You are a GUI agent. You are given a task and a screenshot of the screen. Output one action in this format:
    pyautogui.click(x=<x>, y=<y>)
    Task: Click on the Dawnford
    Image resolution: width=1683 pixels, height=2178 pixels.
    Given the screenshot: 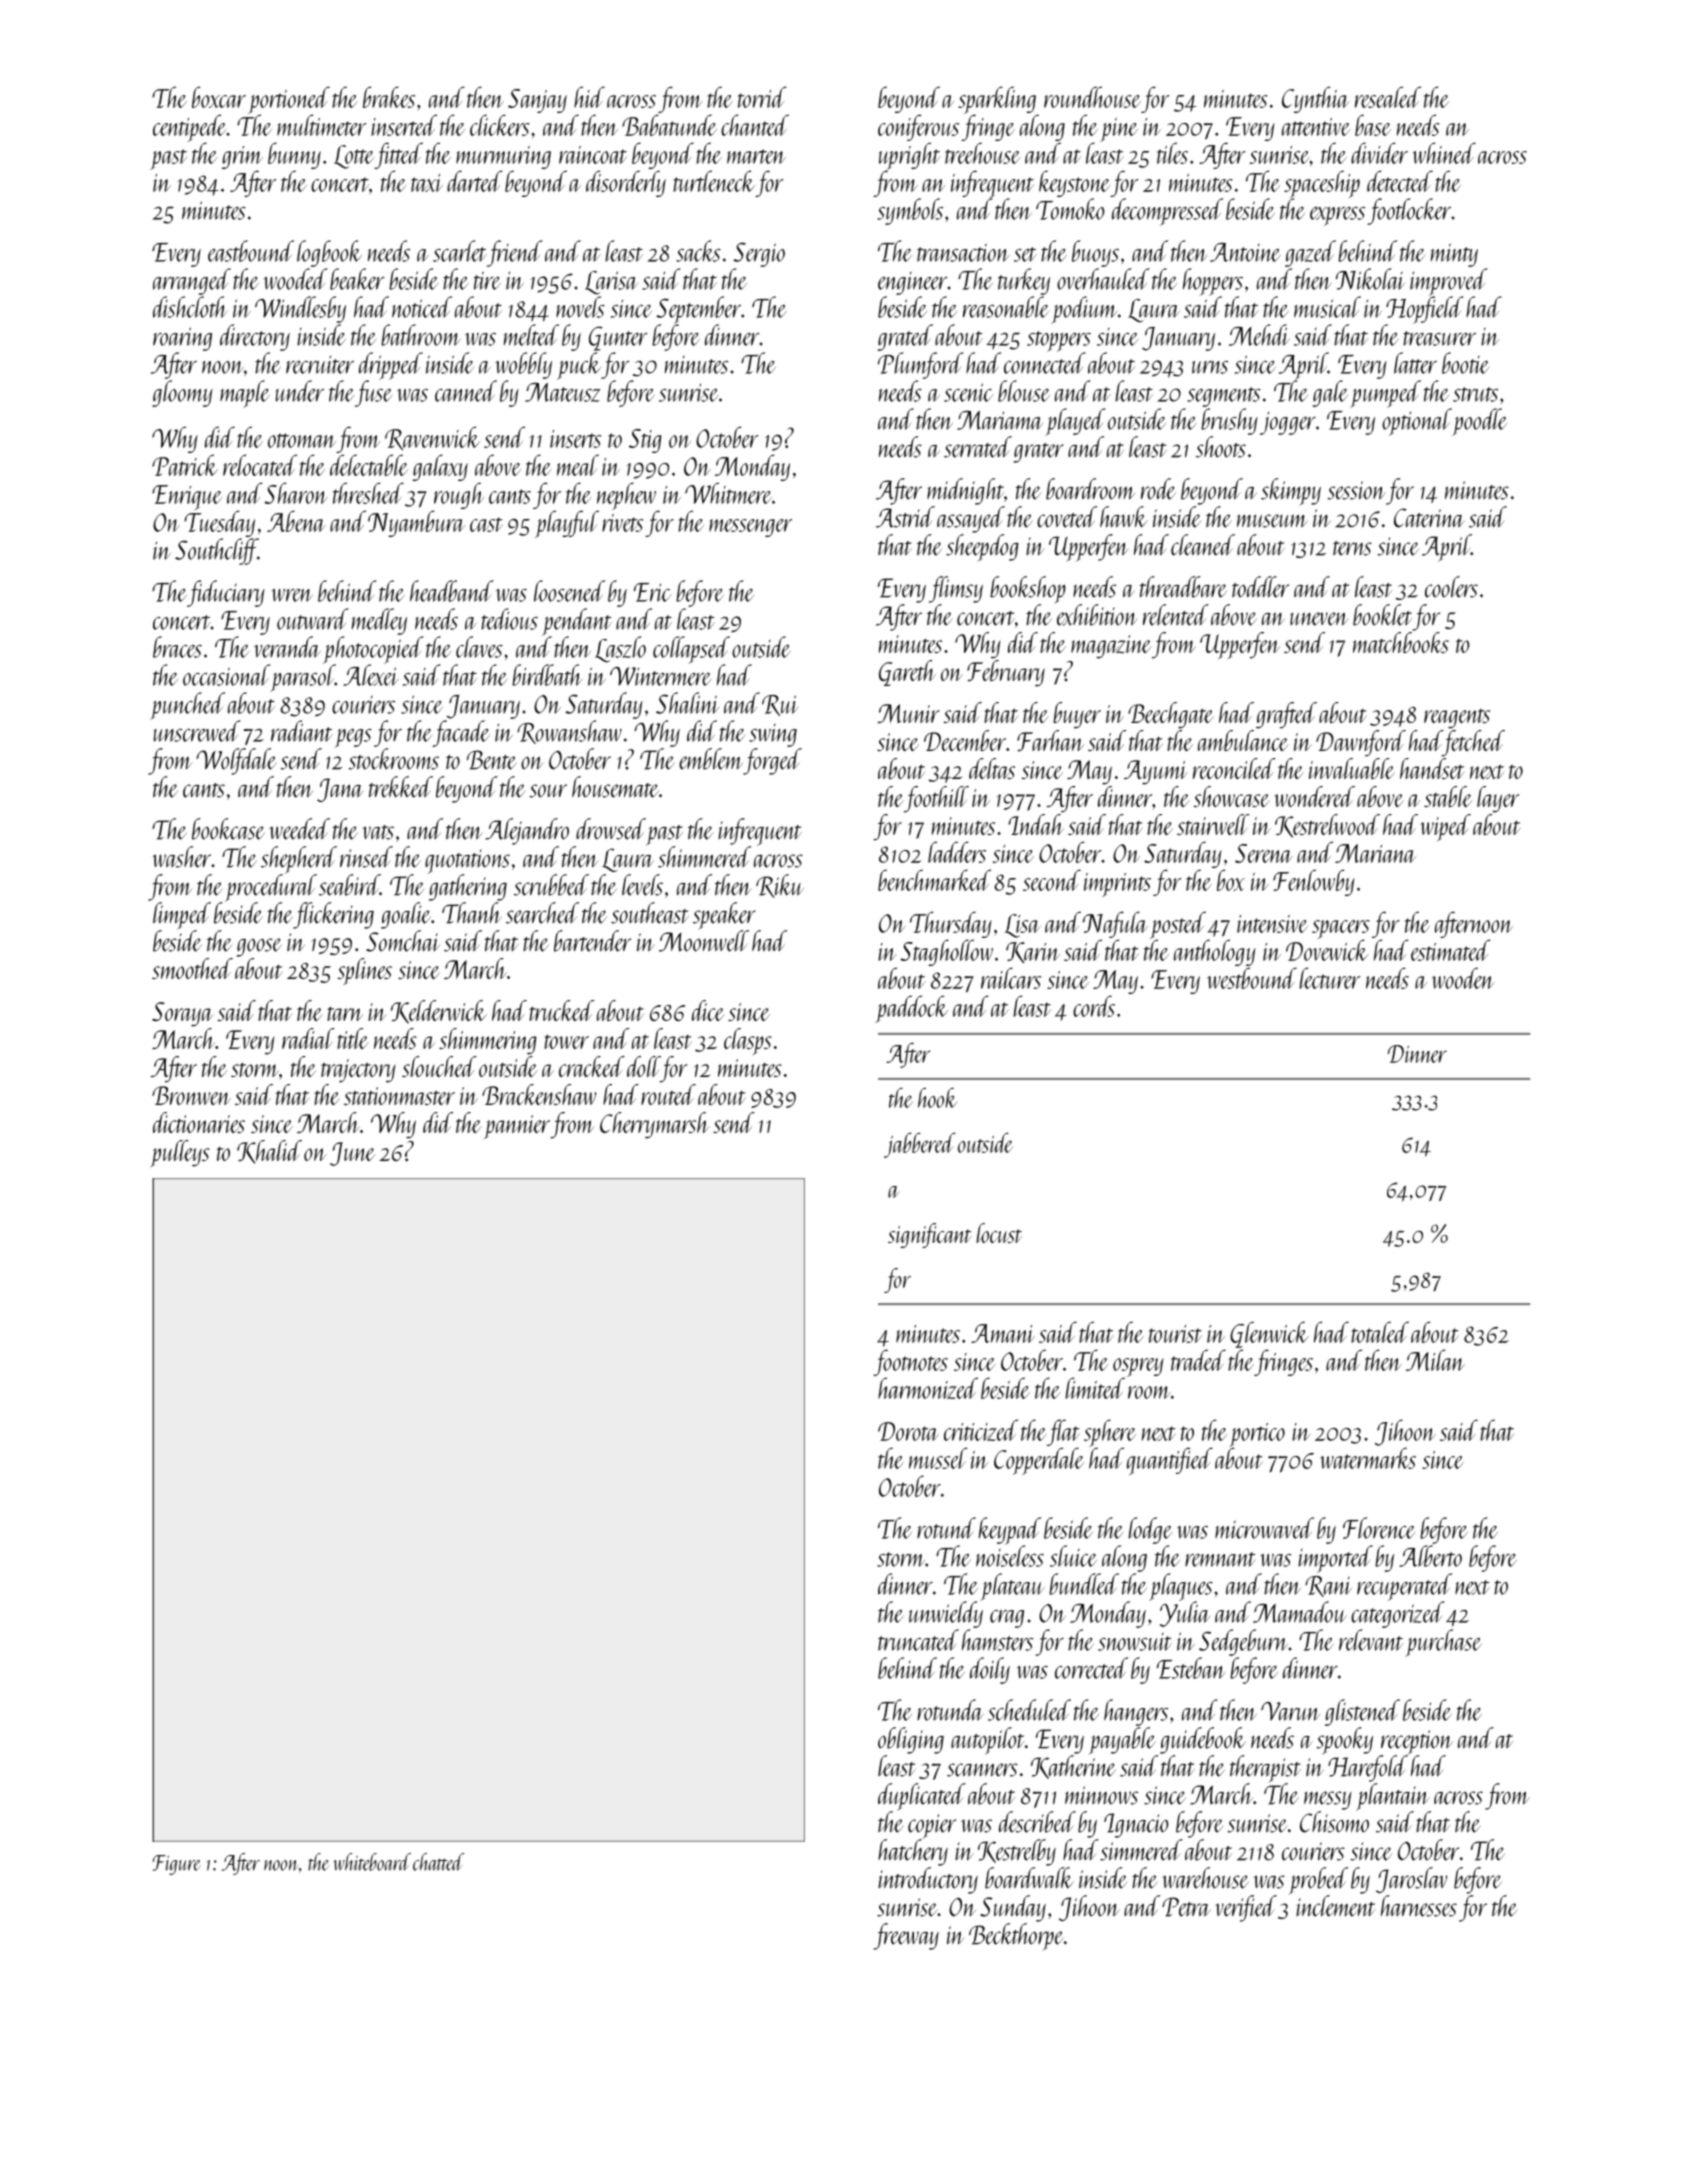 What is the action you would take?
    pyautogui.click(x=1361, y=743)
